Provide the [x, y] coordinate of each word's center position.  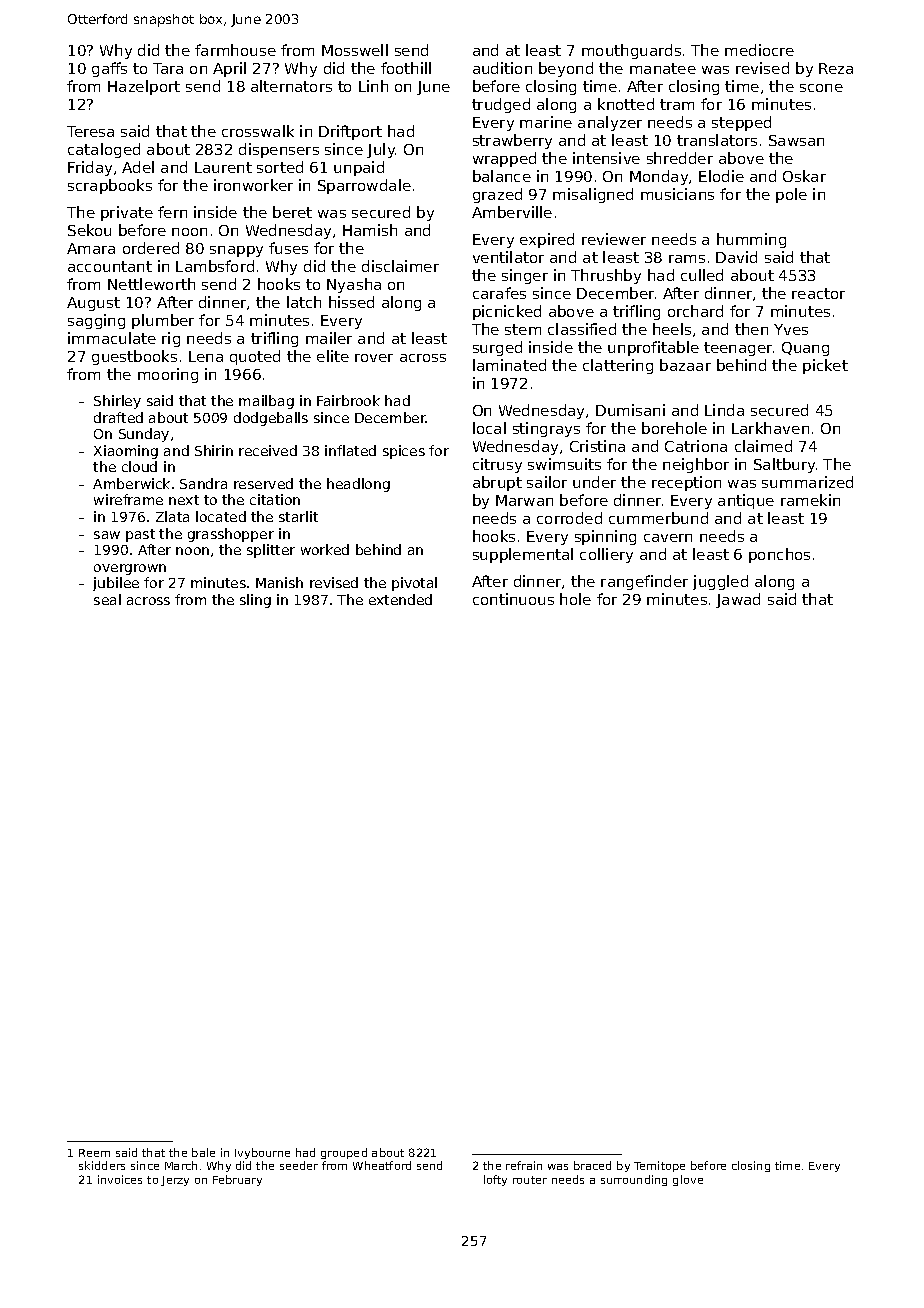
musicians [677, 194]
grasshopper [231, 535]
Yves [791, 329]
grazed [497, 195]
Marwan [524, 500]
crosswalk [258, 131]
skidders [102, 1165]
